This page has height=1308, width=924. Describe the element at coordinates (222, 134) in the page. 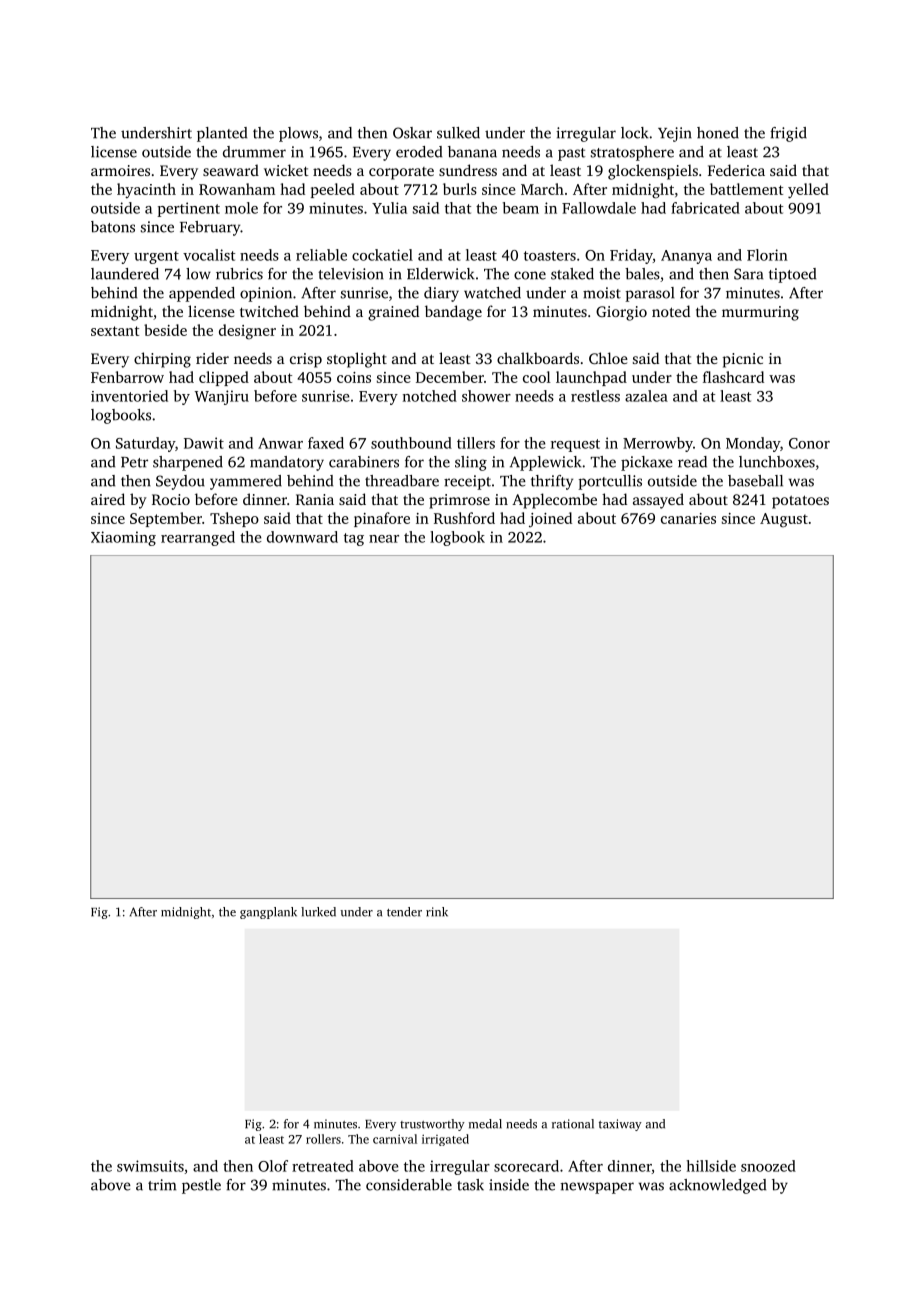

I see `planted` at that location.
